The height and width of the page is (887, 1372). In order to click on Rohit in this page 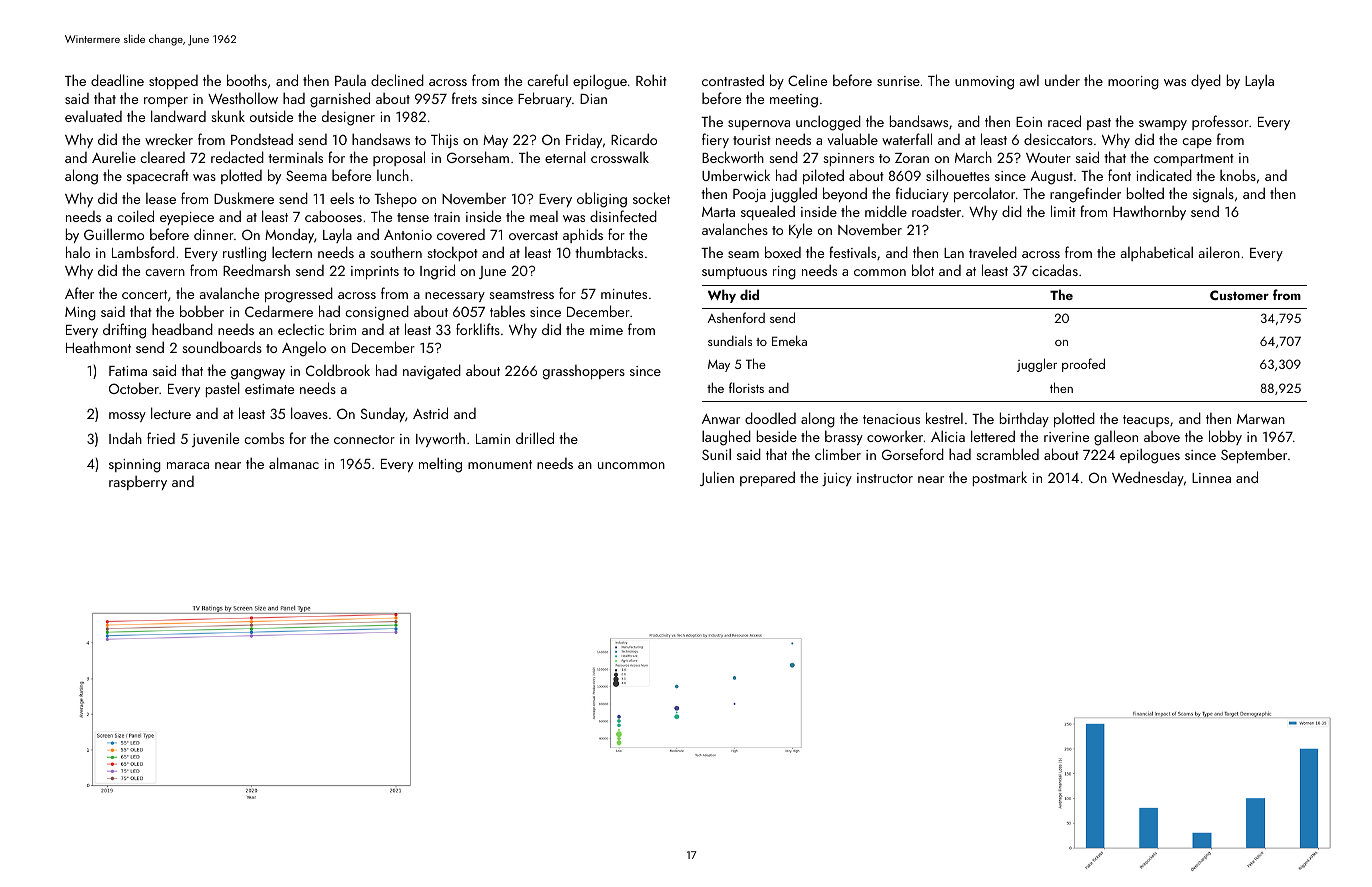, I will do `click(651, 80)`.
